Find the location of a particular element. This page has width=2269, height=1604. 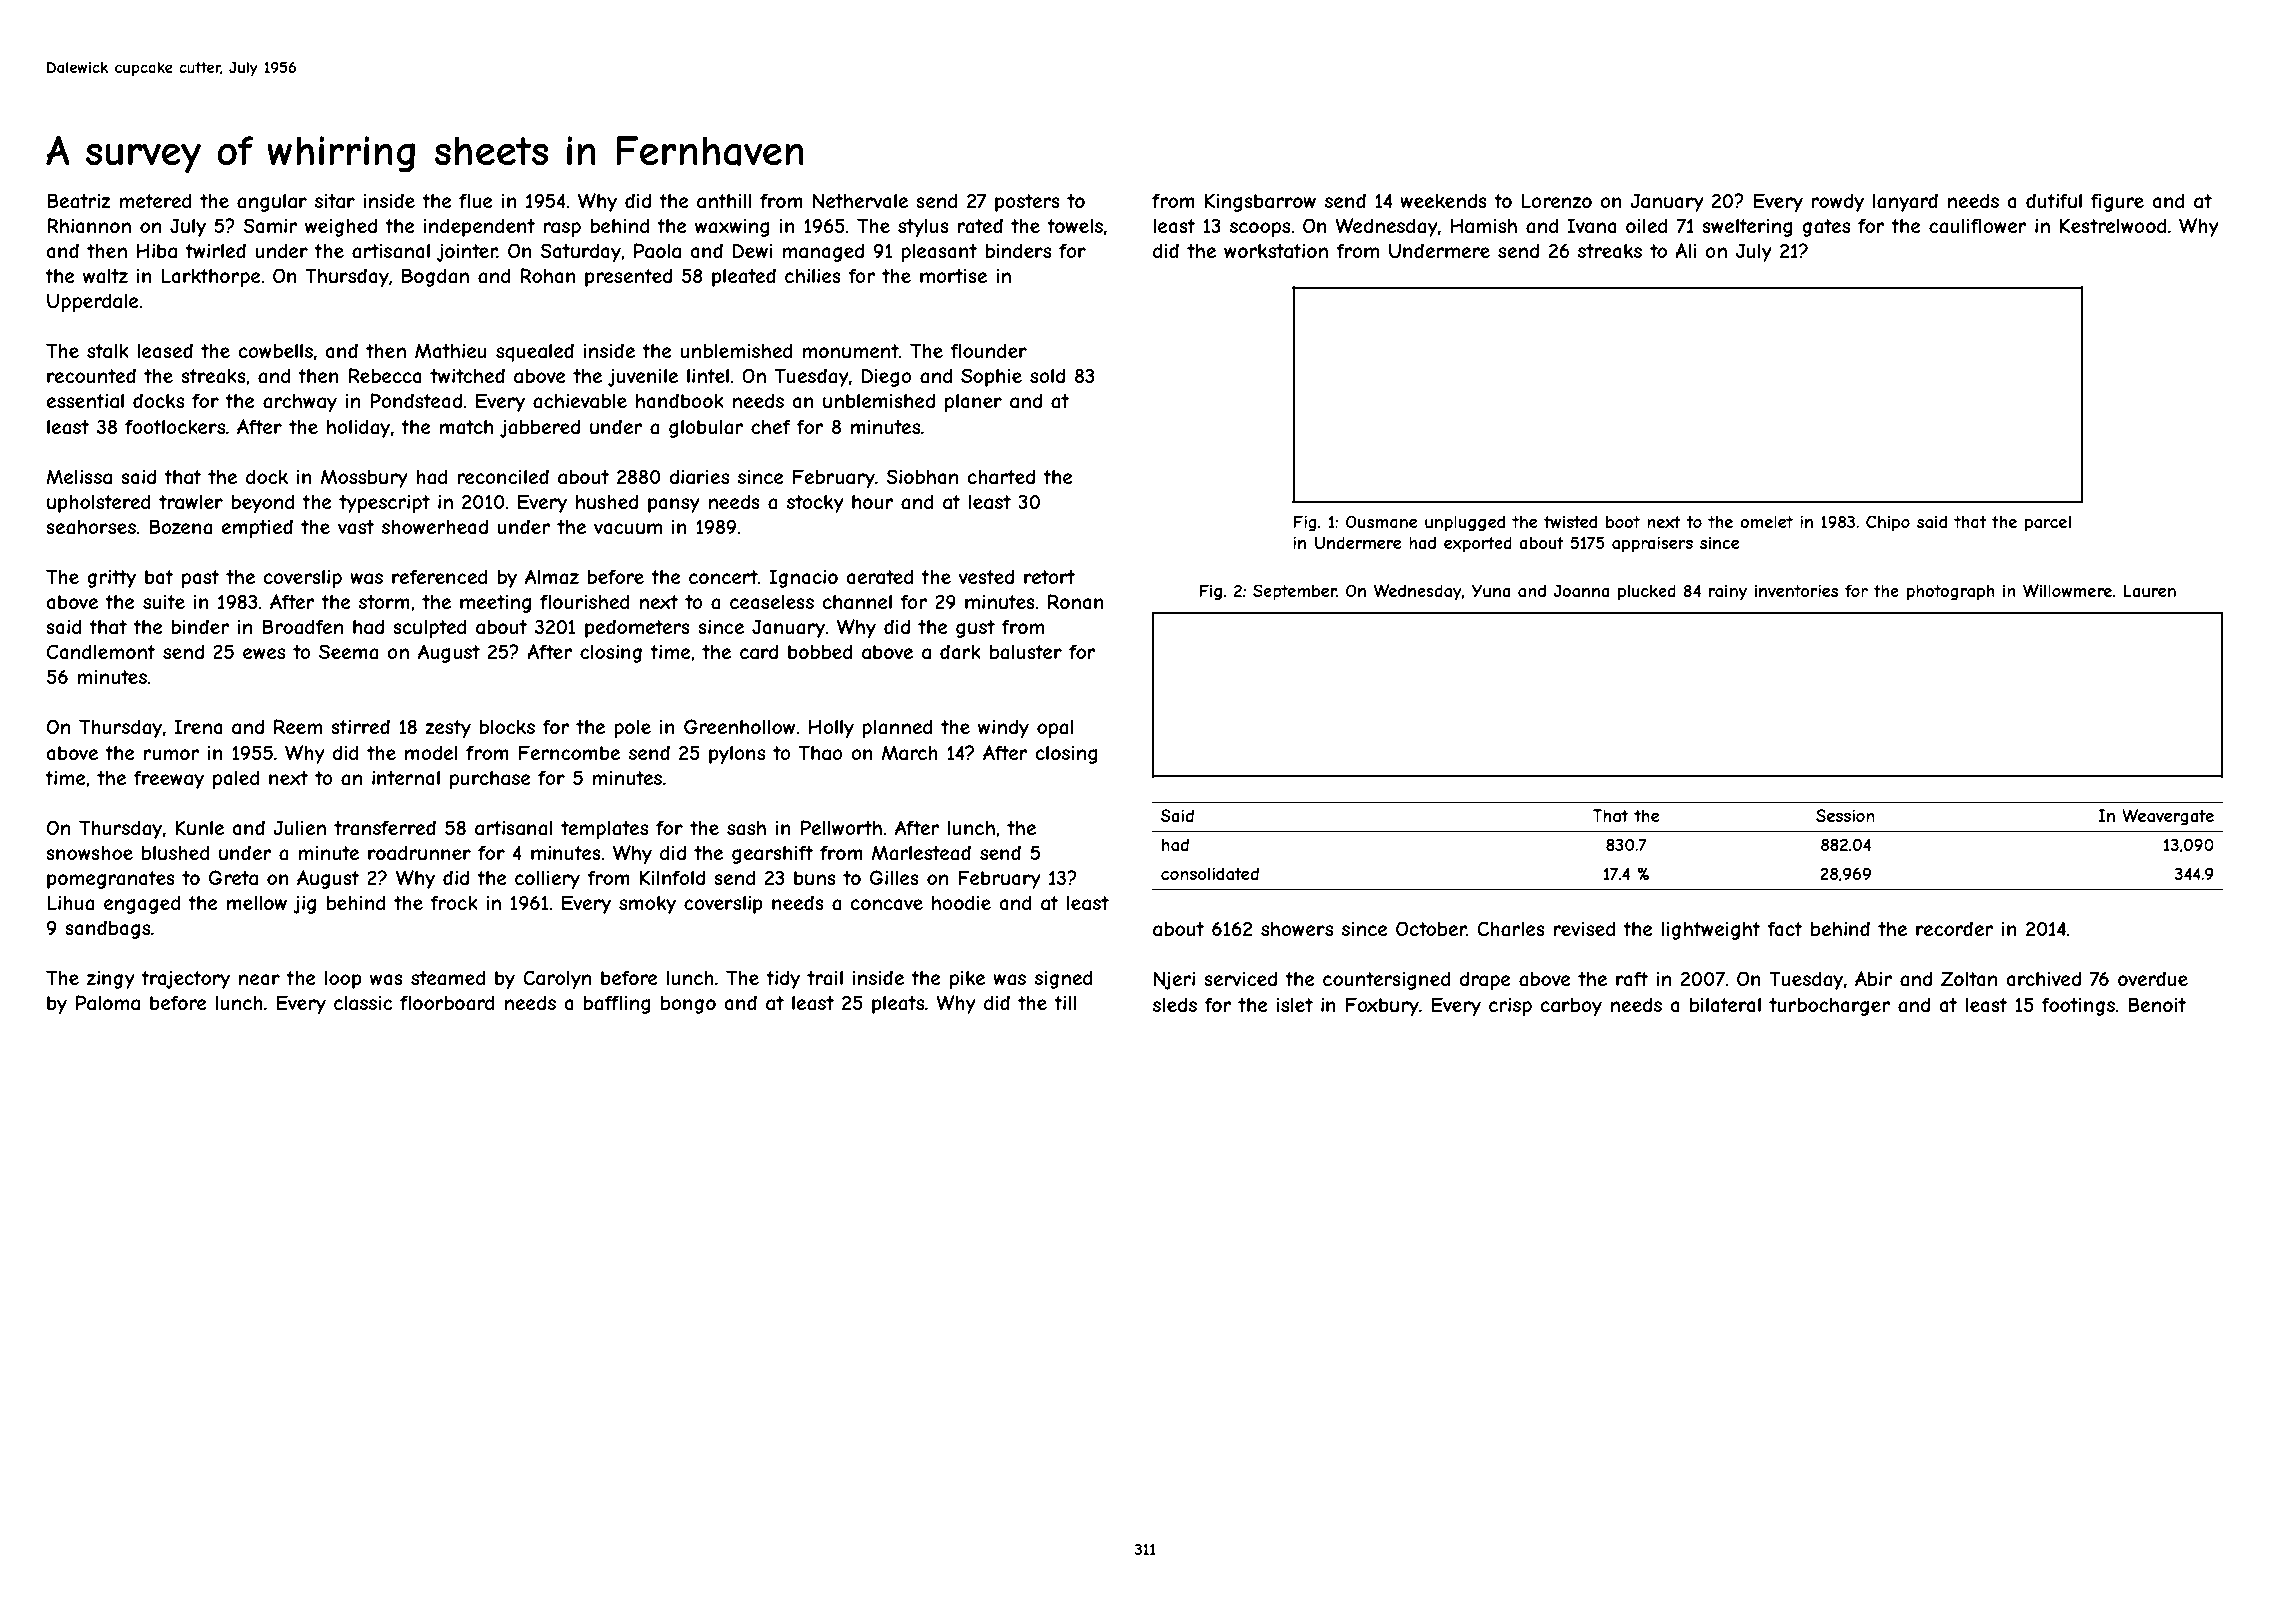

Kingsbarrow is located at coordinates (1260, 202).
